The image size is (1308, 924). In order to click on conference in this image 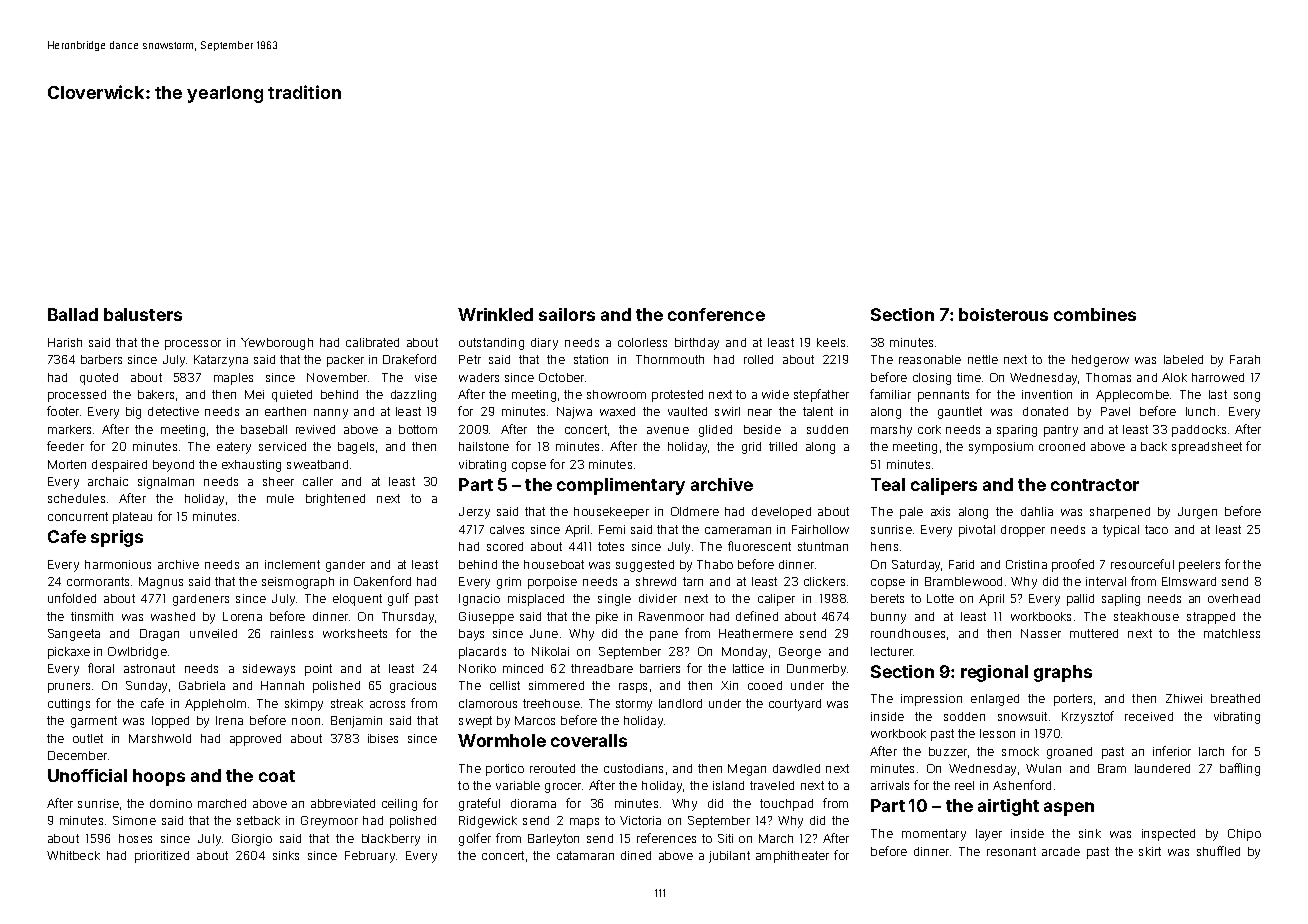, I will do `click(716, 314)`.
